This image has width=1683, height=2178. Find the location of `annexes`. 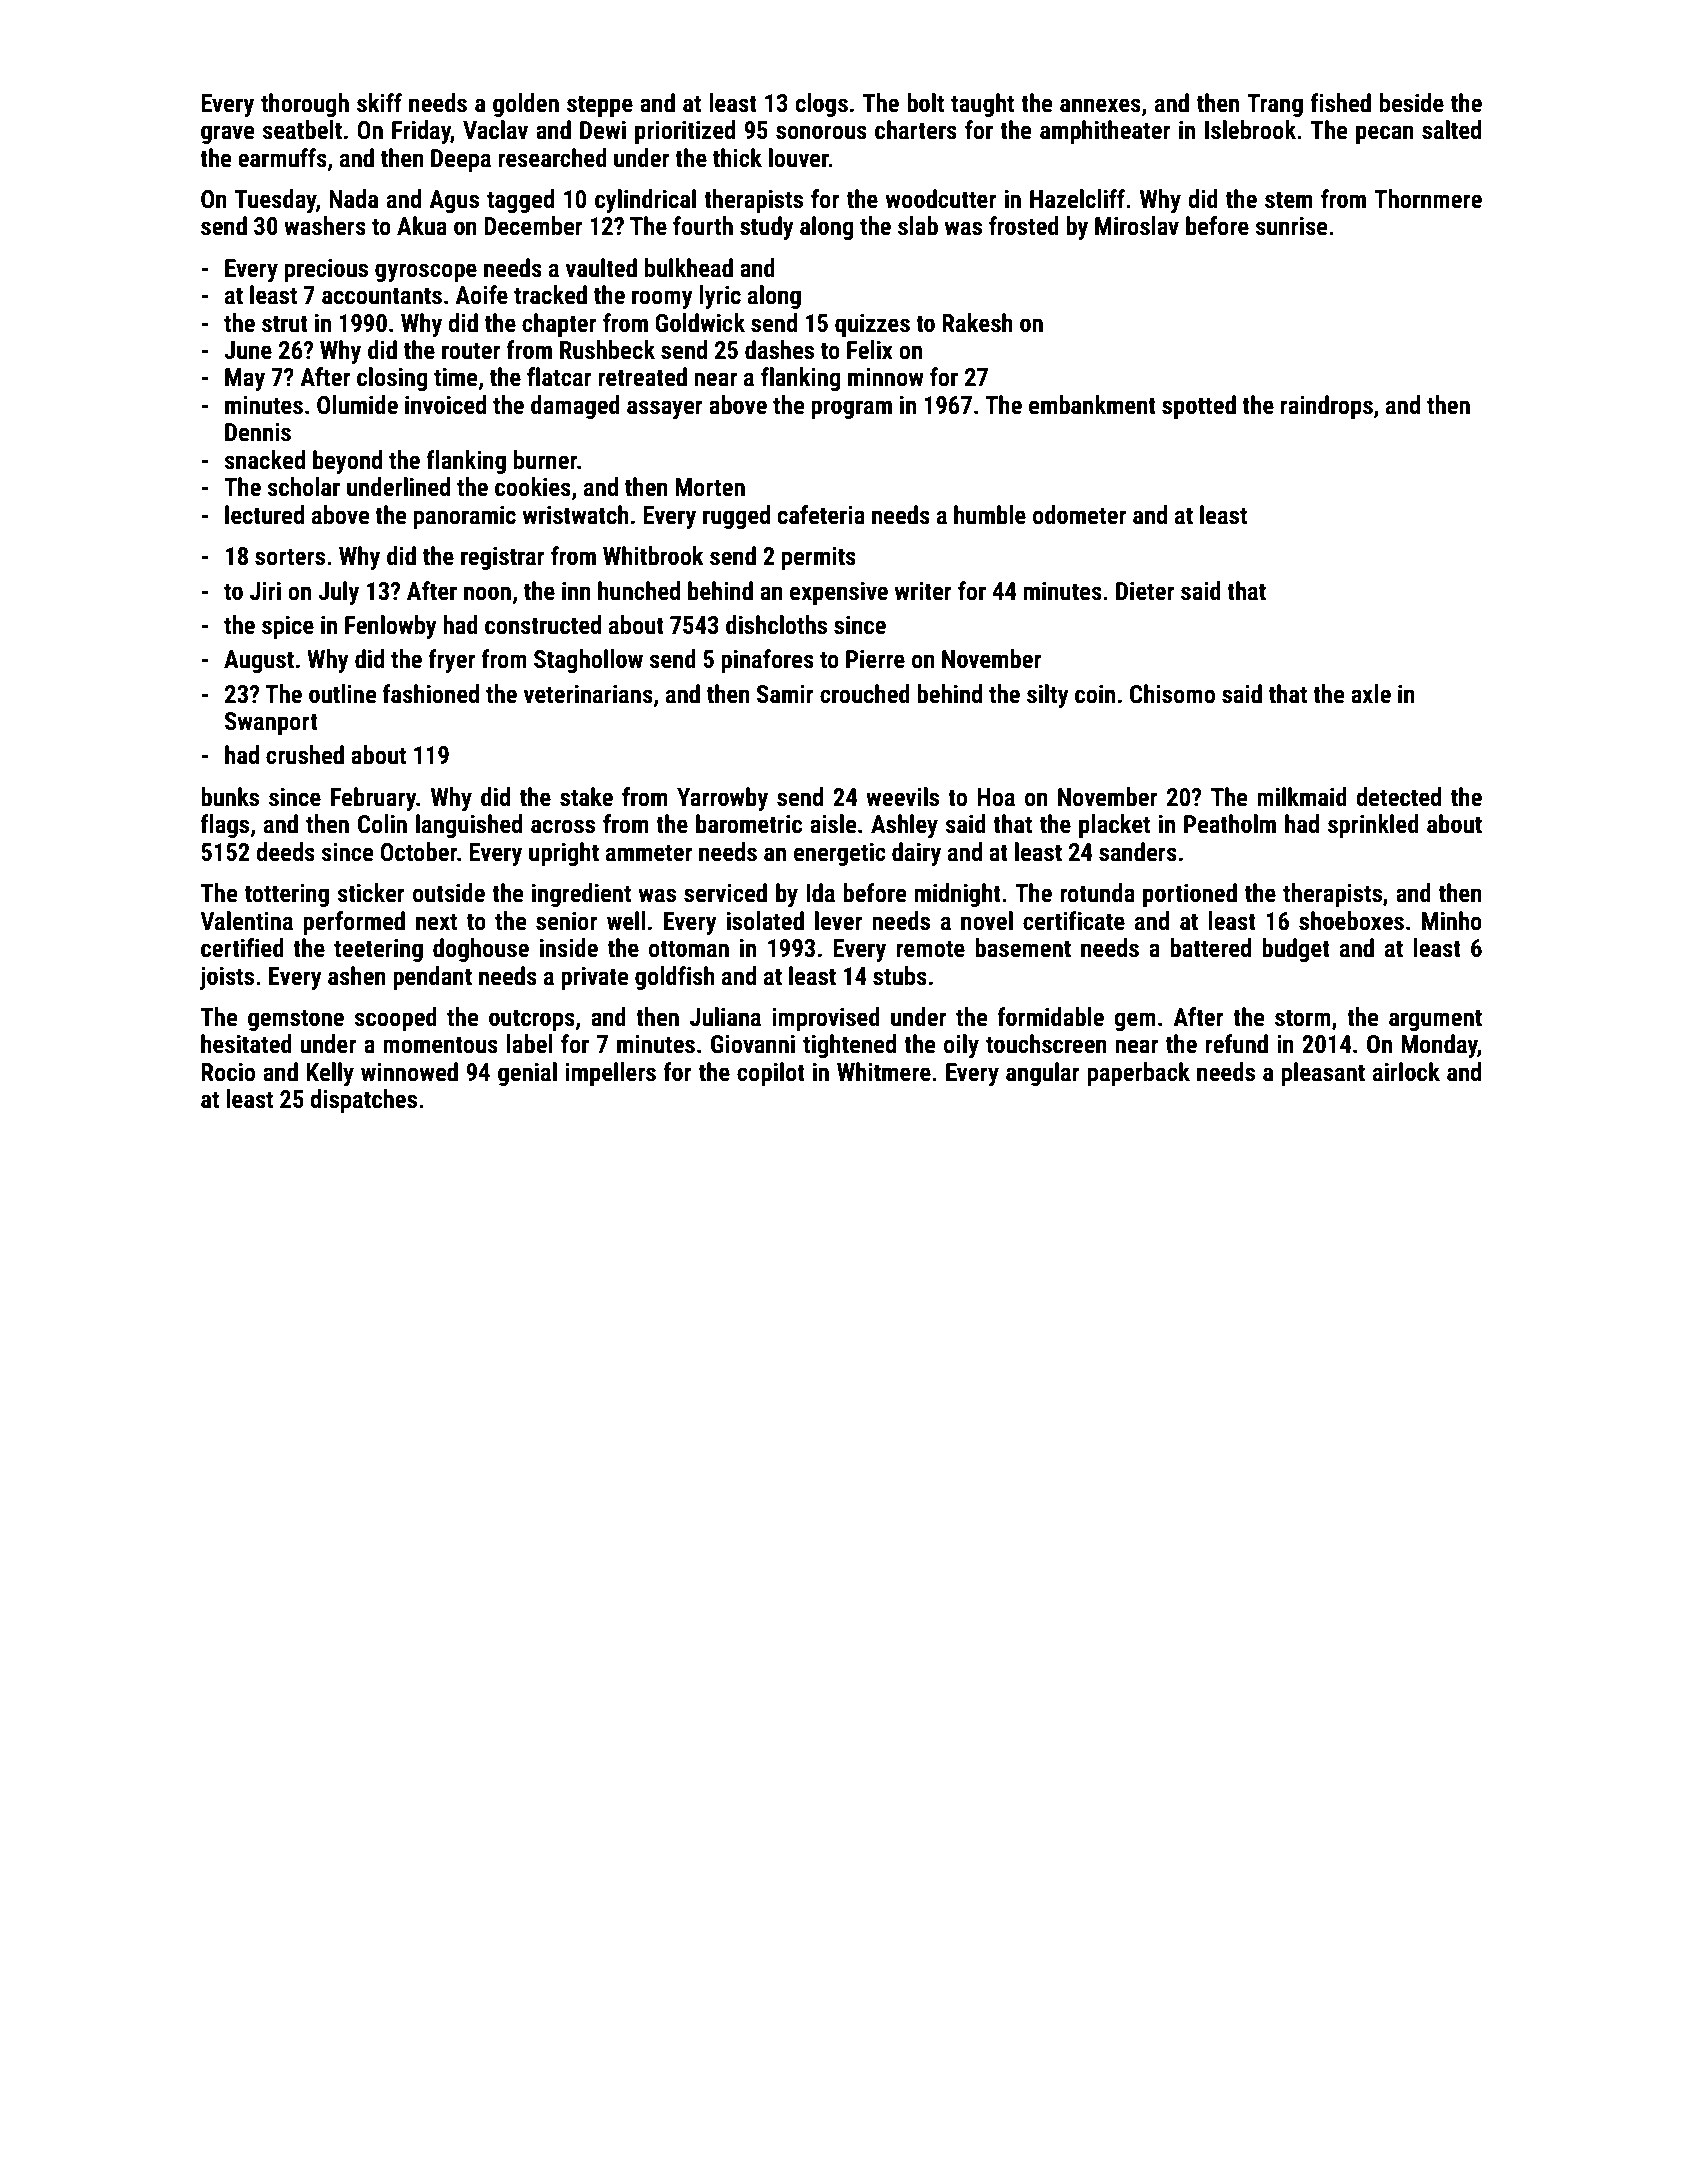

annexes is located at coordinates (1100, 105).
